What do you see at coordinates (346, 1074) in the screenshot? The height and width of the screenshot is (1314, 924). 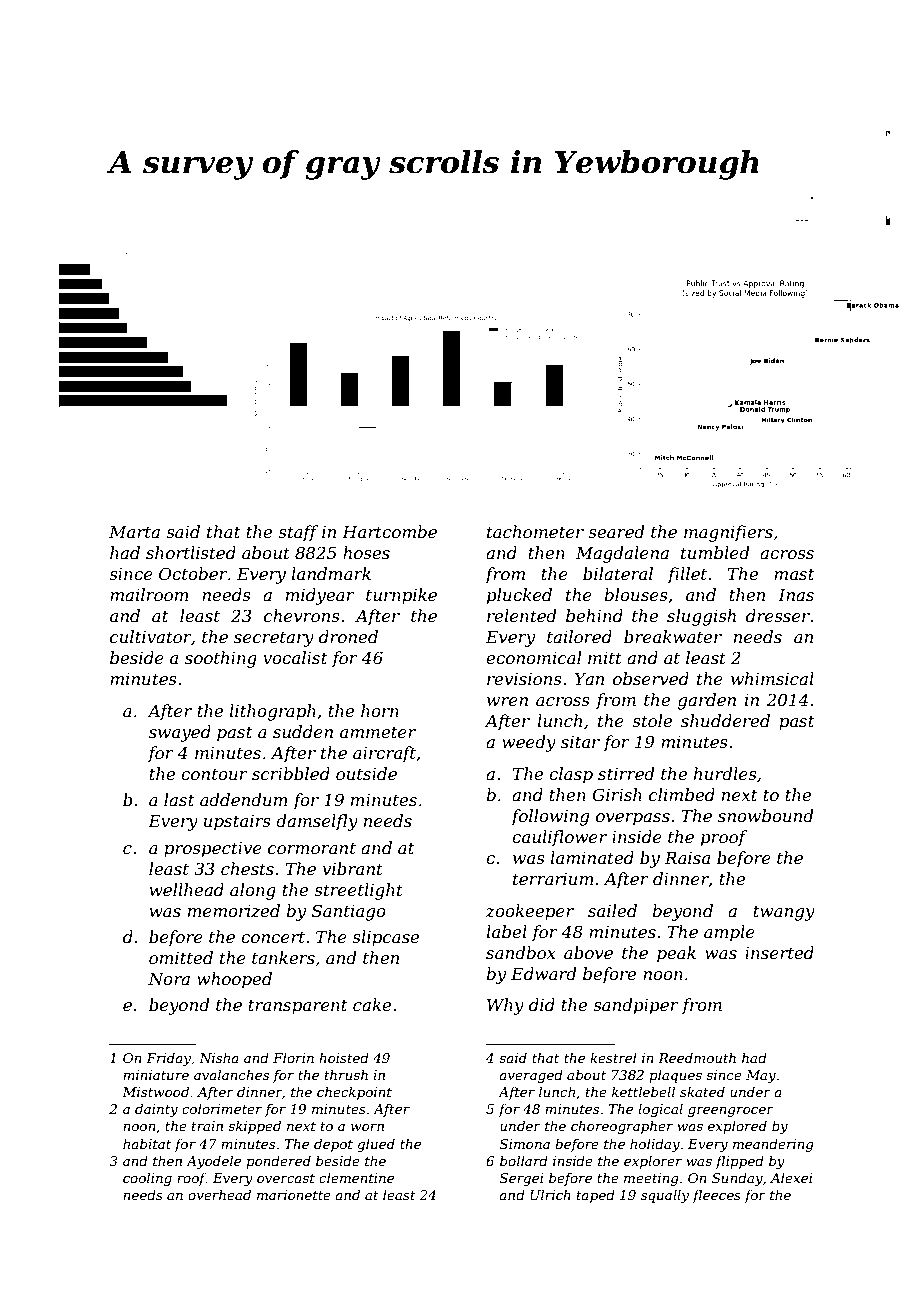 I see `thrush` at bounding box center [346, 1074].
